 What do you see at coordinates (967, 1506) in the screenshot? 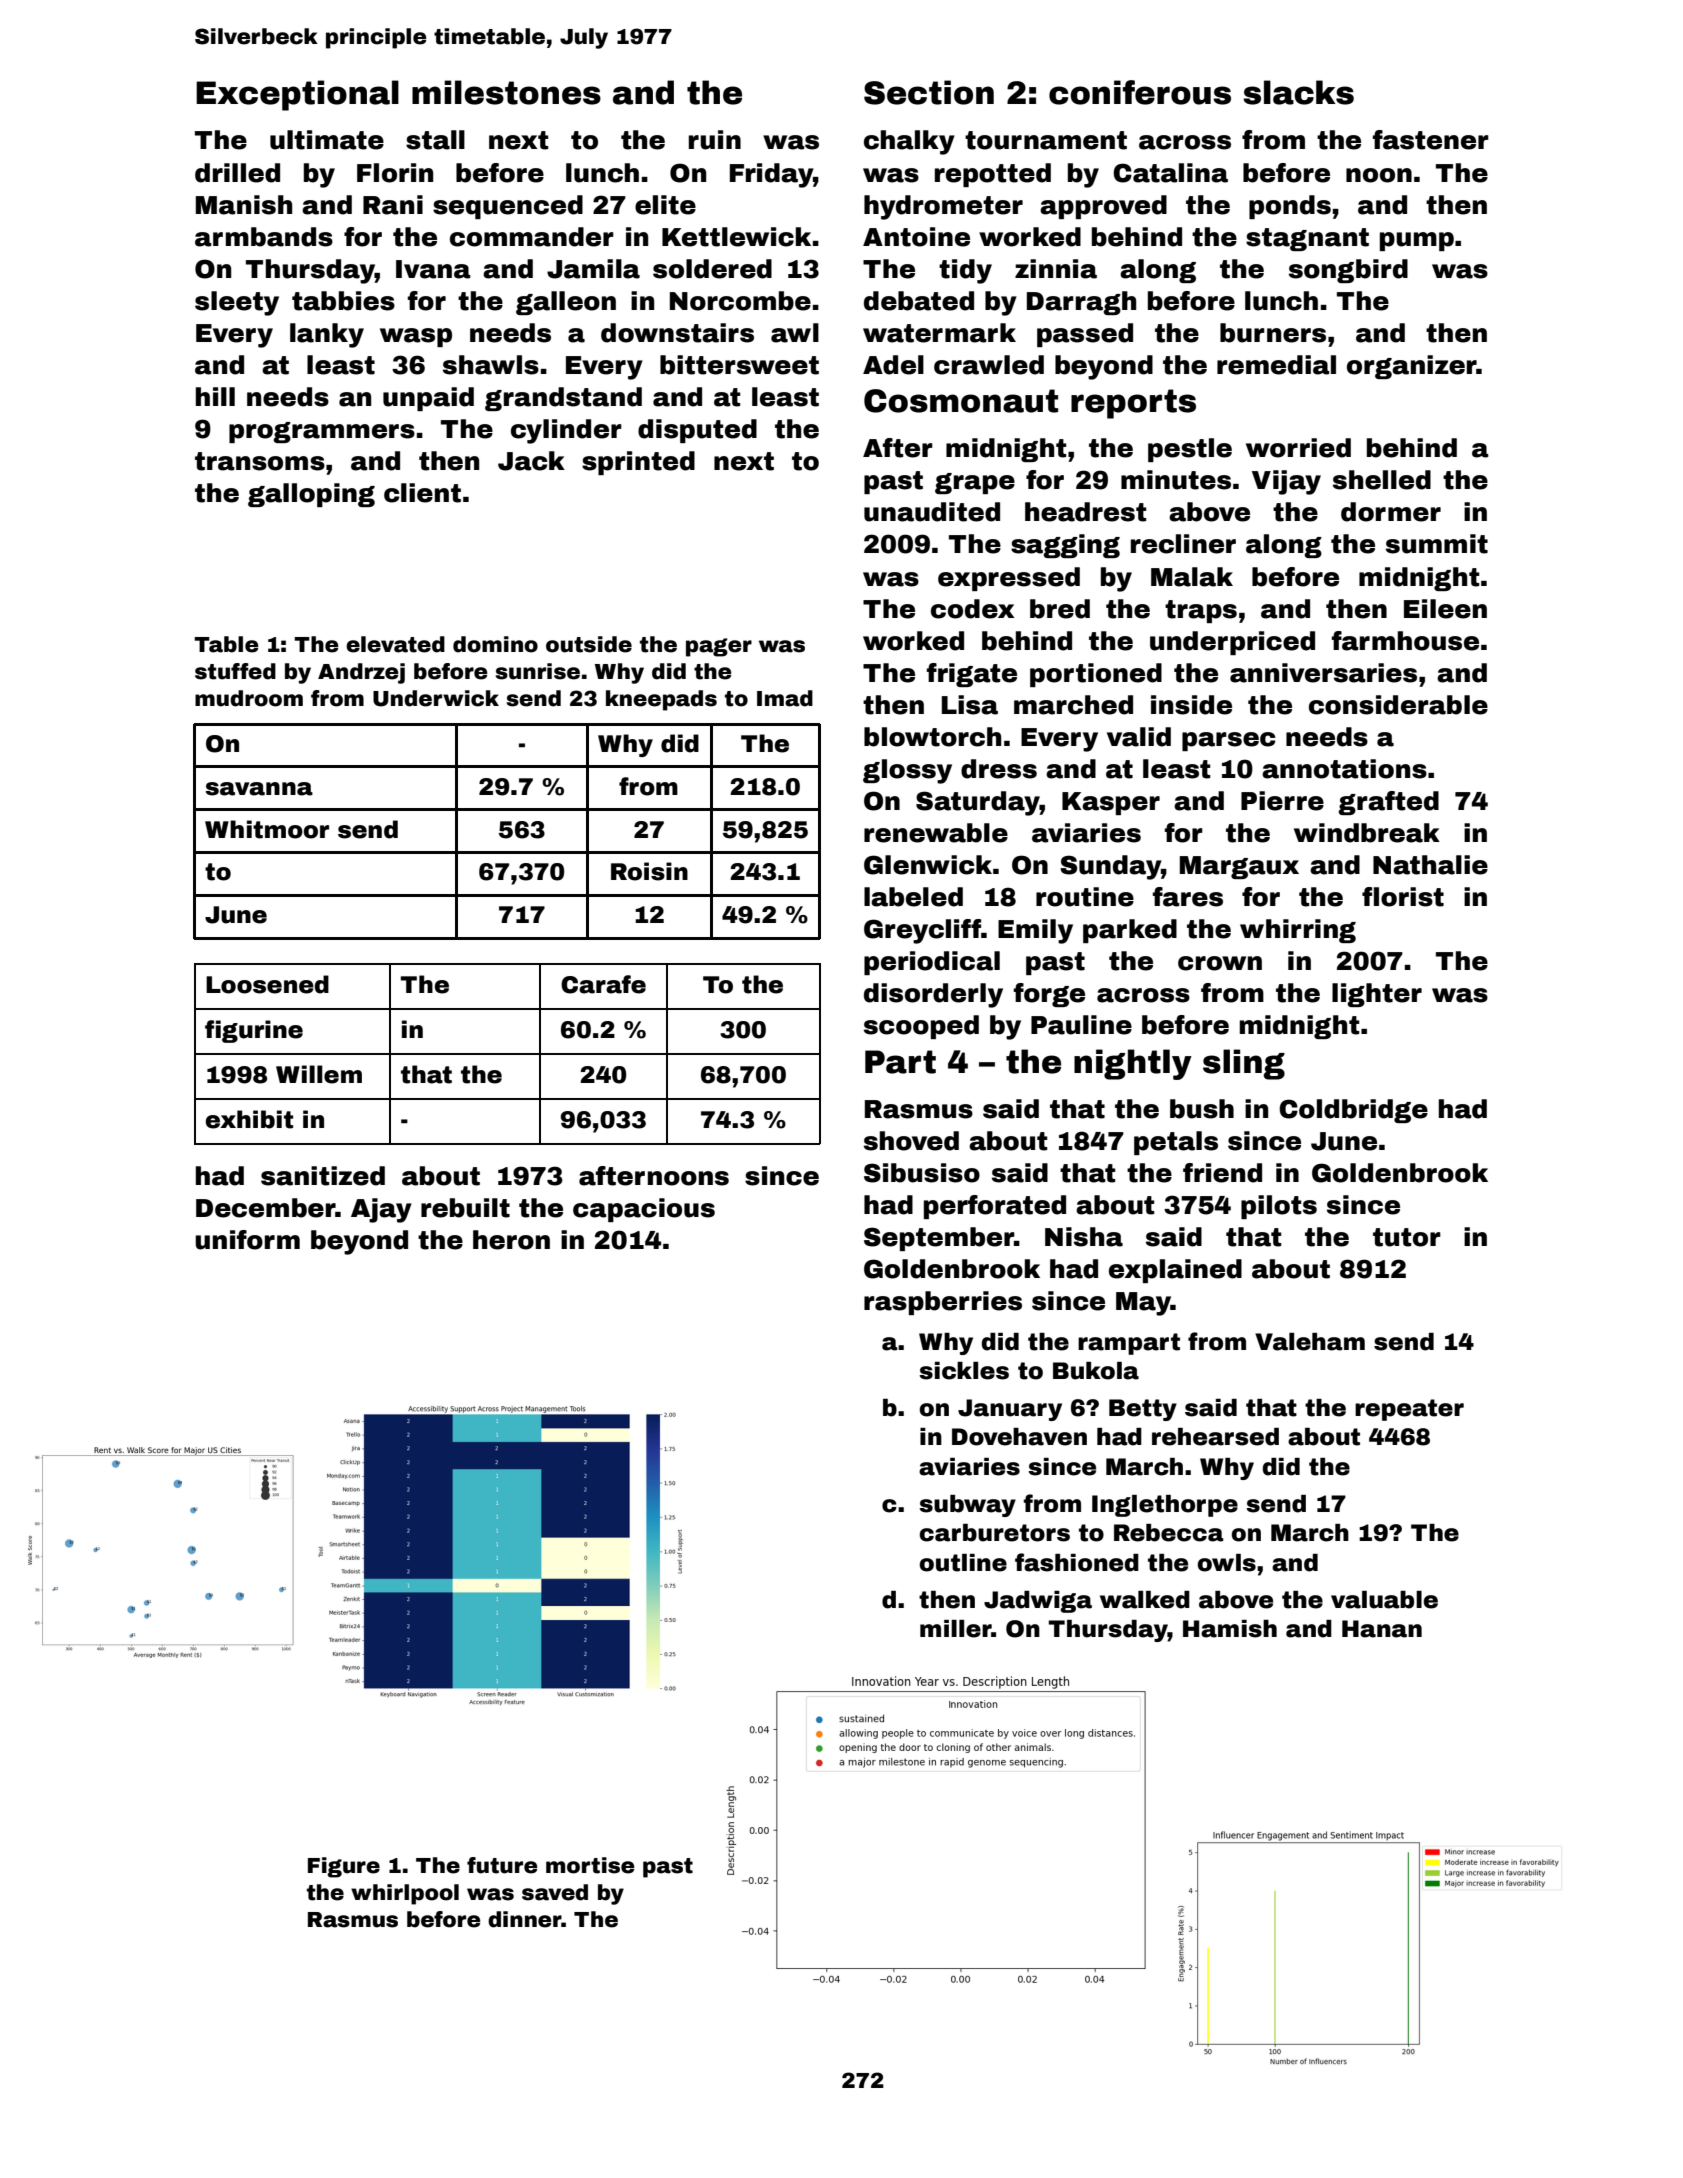
I see `subway` at bounding box center [967, 1506].
